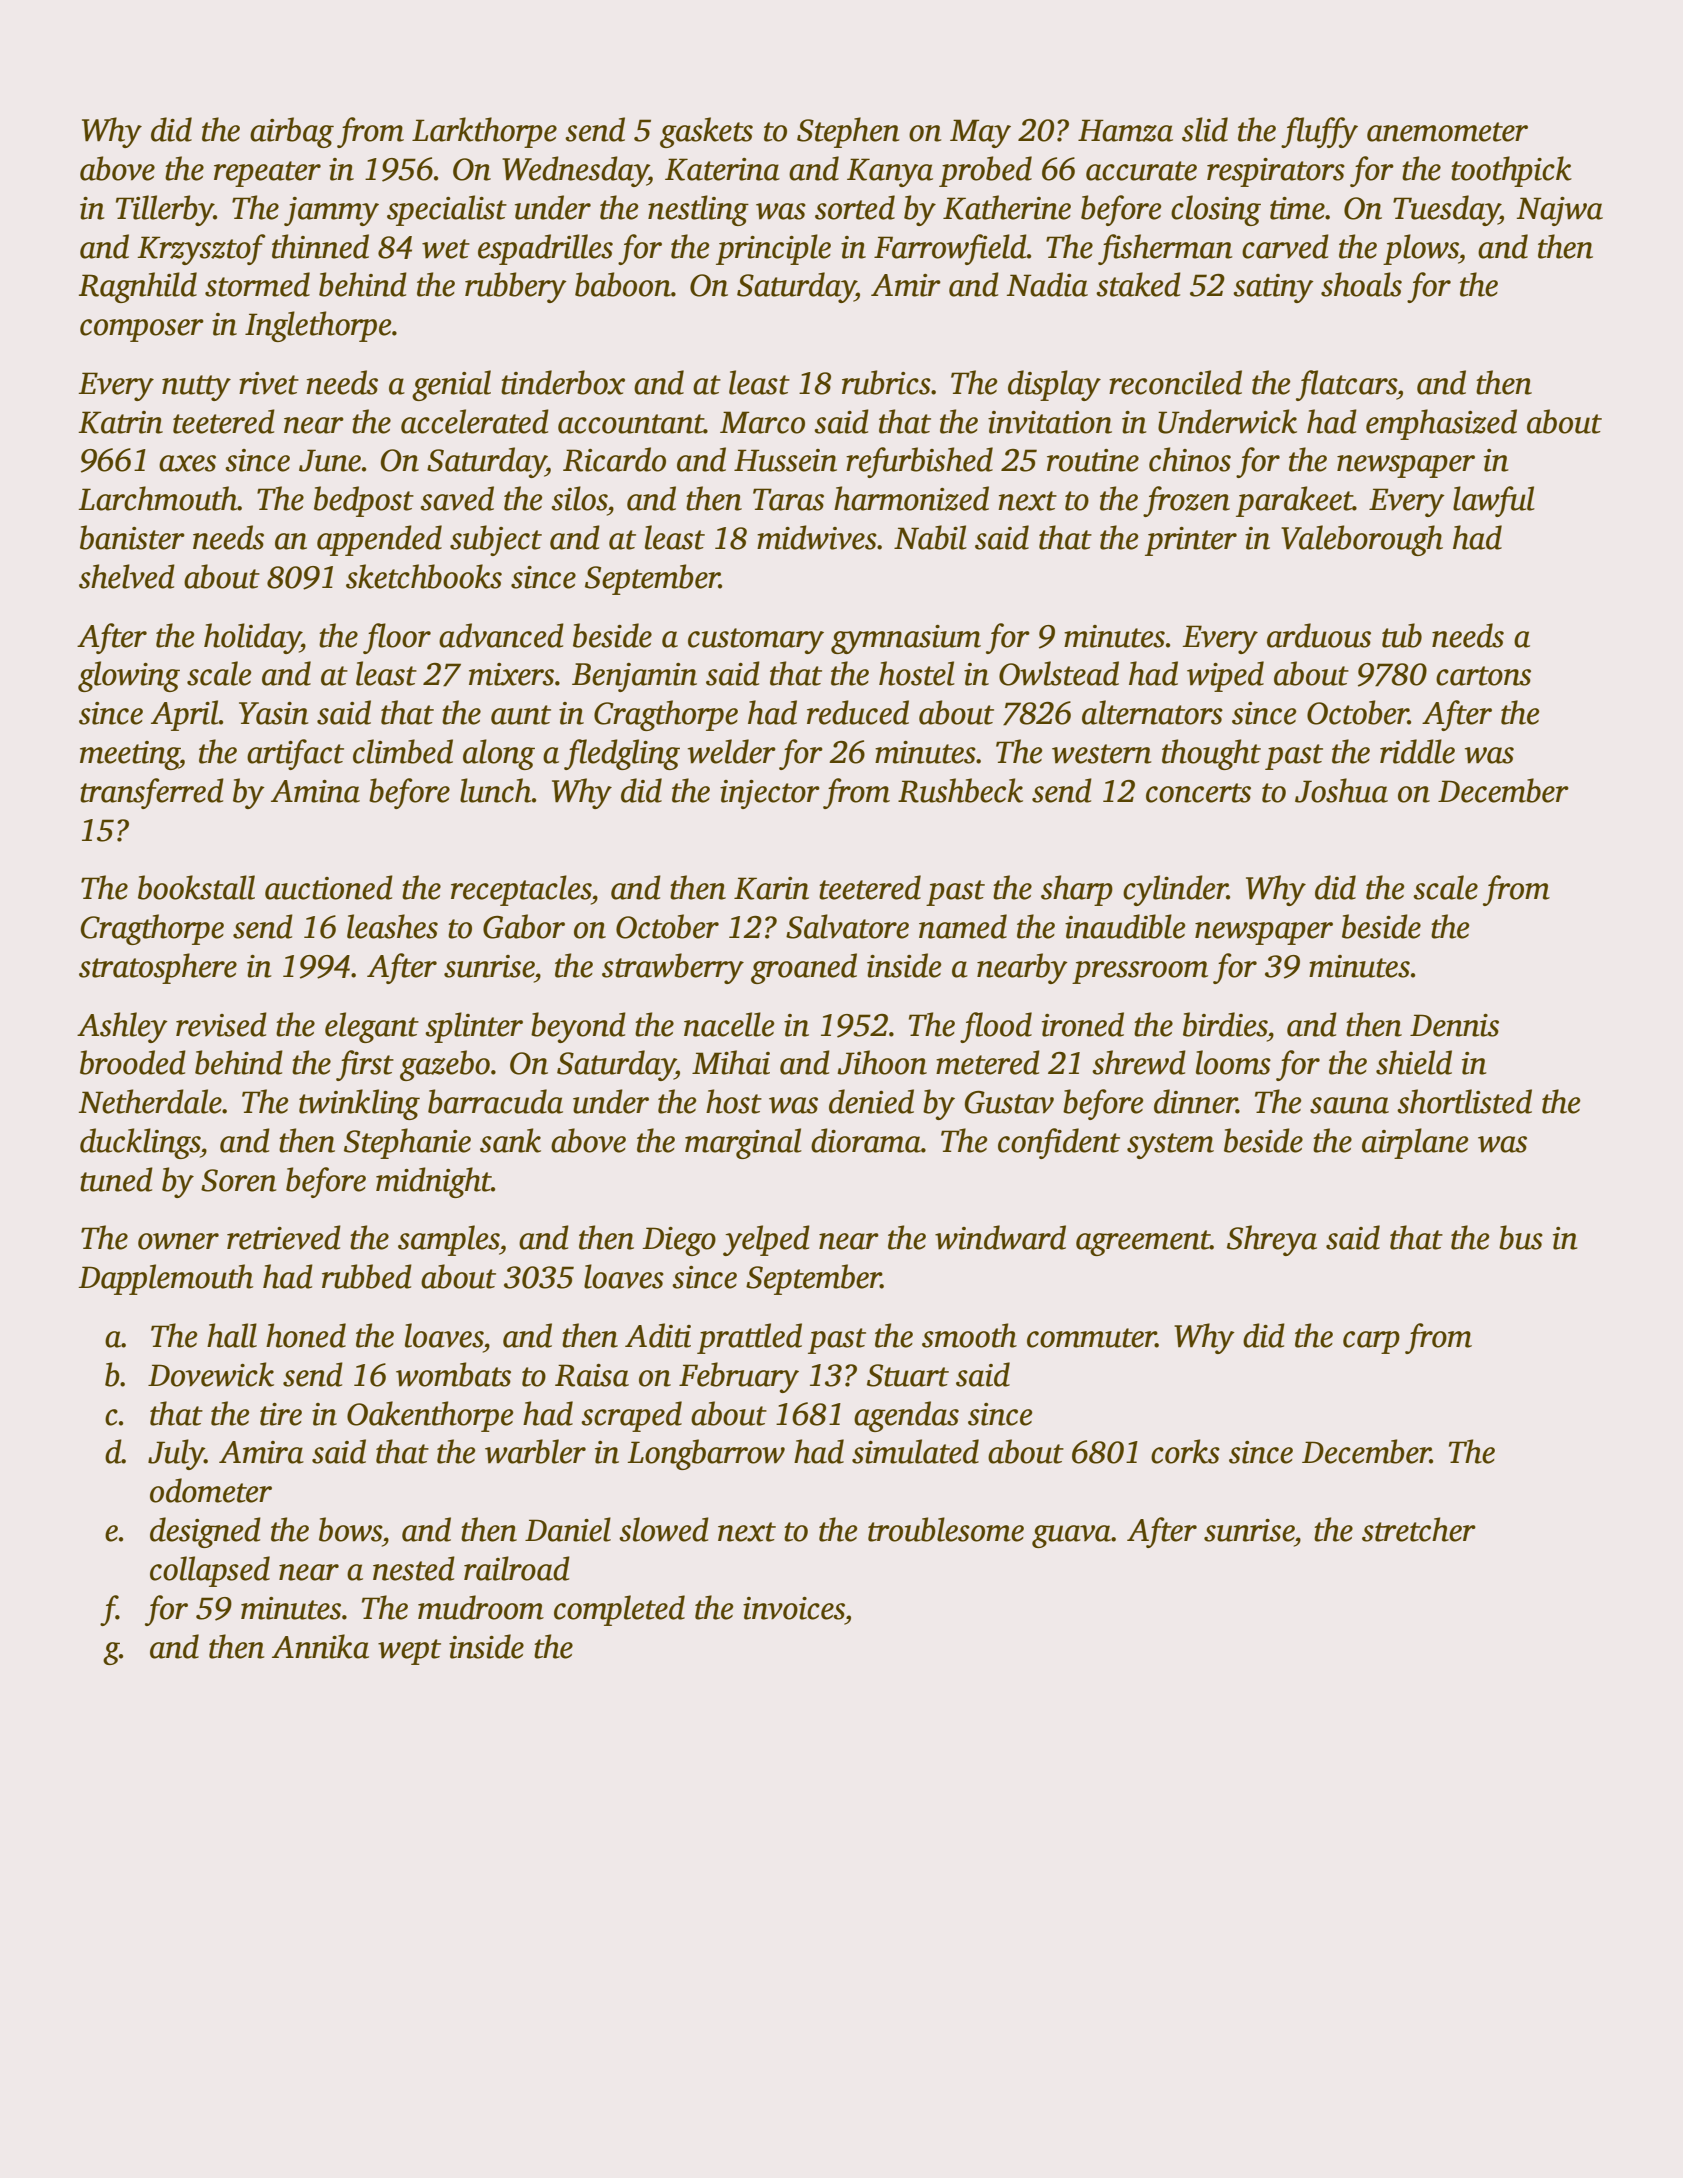 Image resolution: width=1683 pixels, height=2178 pixels. I want to click on gaskets, so click(706, 132).
